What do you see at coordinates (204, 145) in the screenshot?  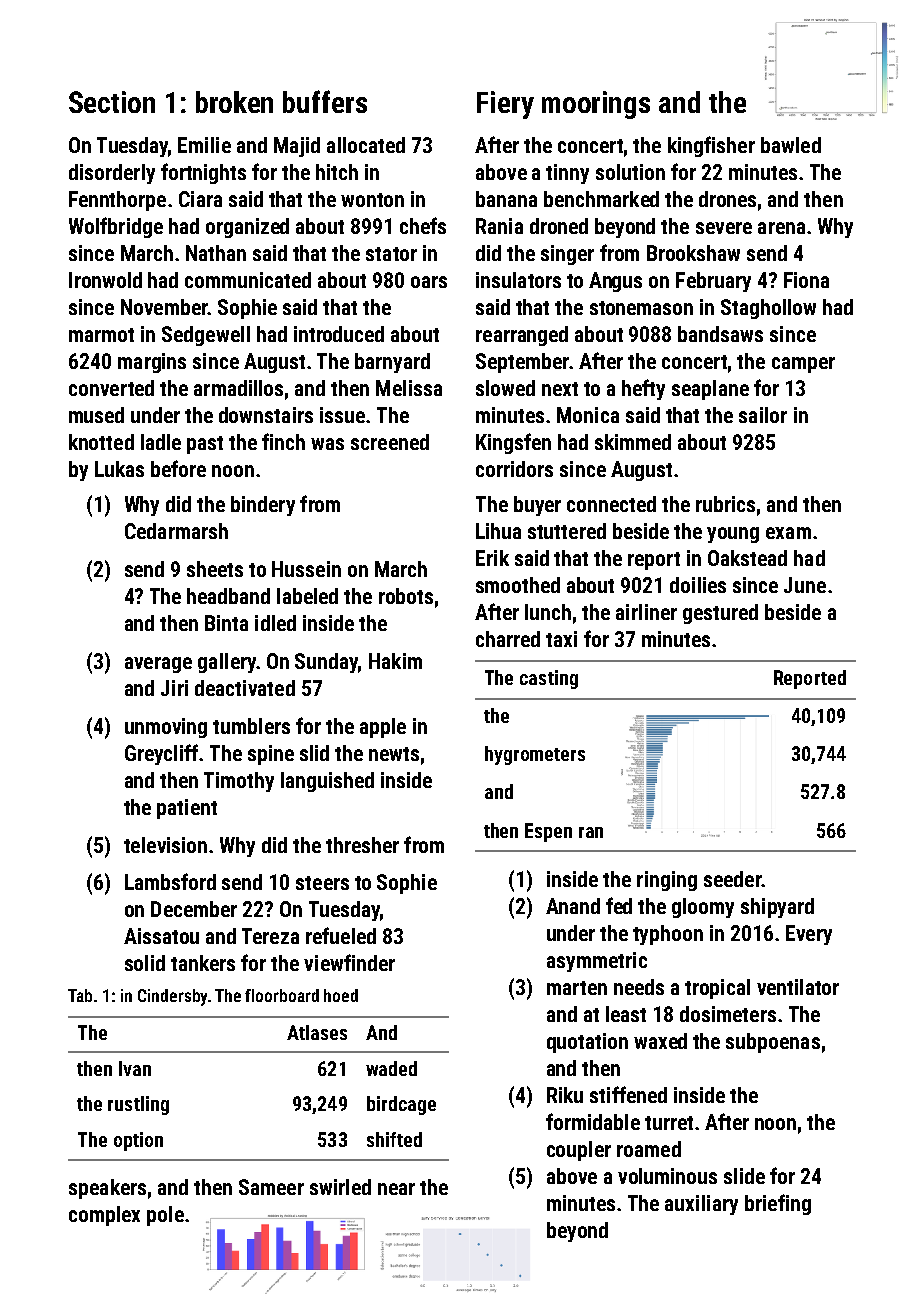 I see `Emilie` at bounding box center [204, 145].
